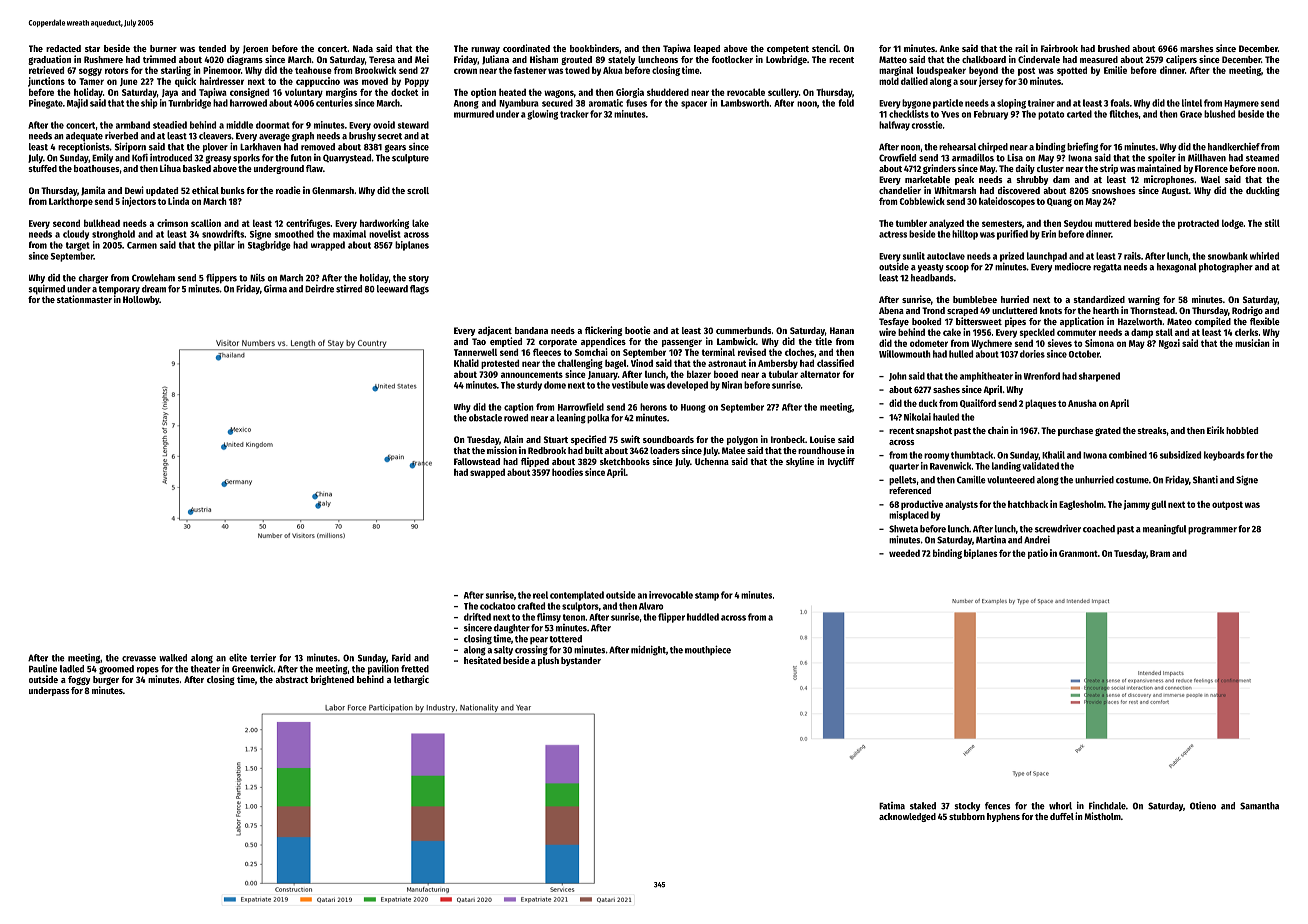  I want to click on sculpture, so click(410, 159).
